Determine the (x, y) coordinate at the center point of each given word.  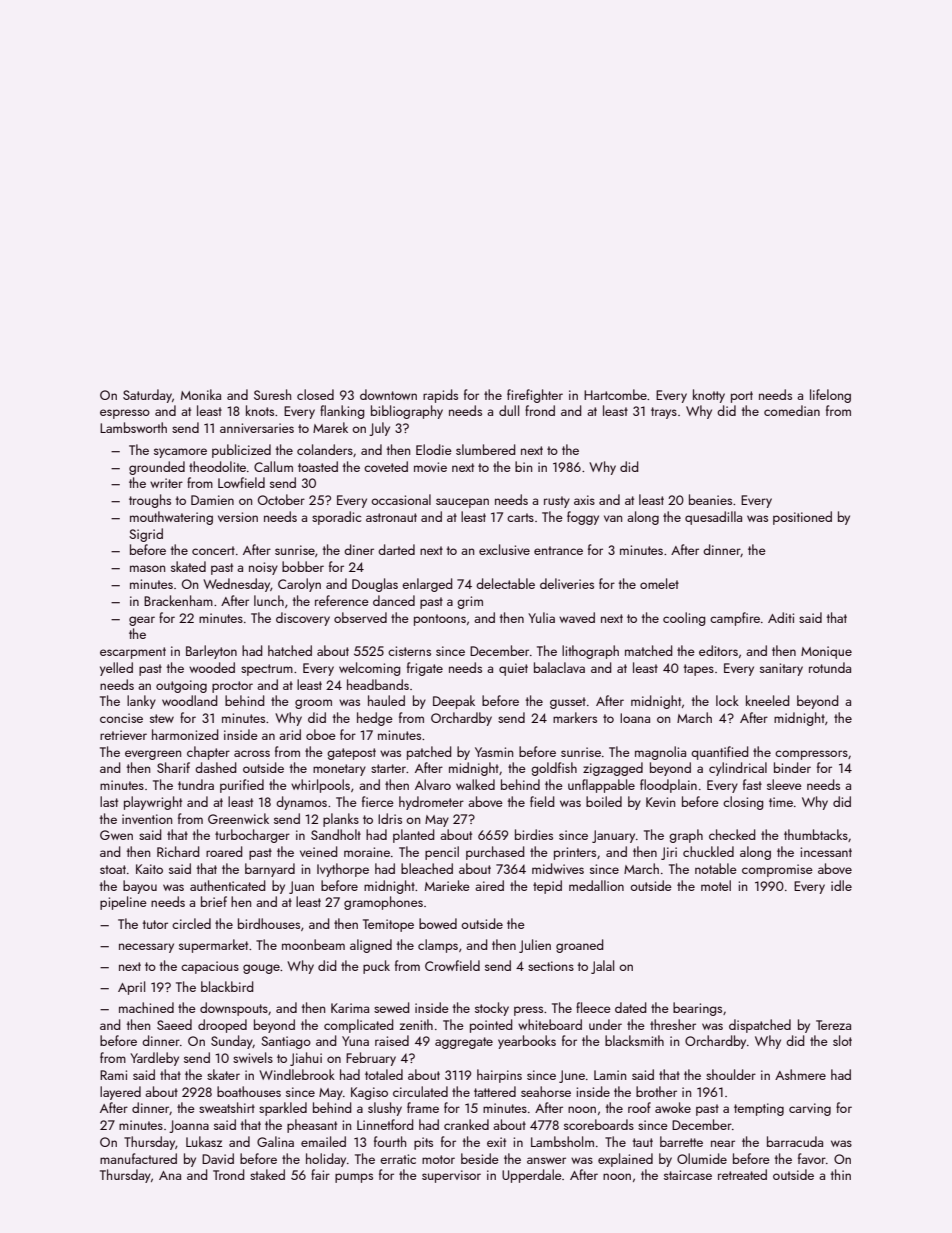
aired (489, 885)
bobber (303, 566)
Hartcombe (615, 394)
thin (841, 1174)
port (742, 397)
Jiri (669, 853)
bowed (438, 923)
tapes (699, 670)
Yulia (541, 617)
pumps (354, 1178)
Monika (201, 394)
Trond (228, 1174)
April (131, 988)
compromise (777, 870)
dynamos (301, 803)
